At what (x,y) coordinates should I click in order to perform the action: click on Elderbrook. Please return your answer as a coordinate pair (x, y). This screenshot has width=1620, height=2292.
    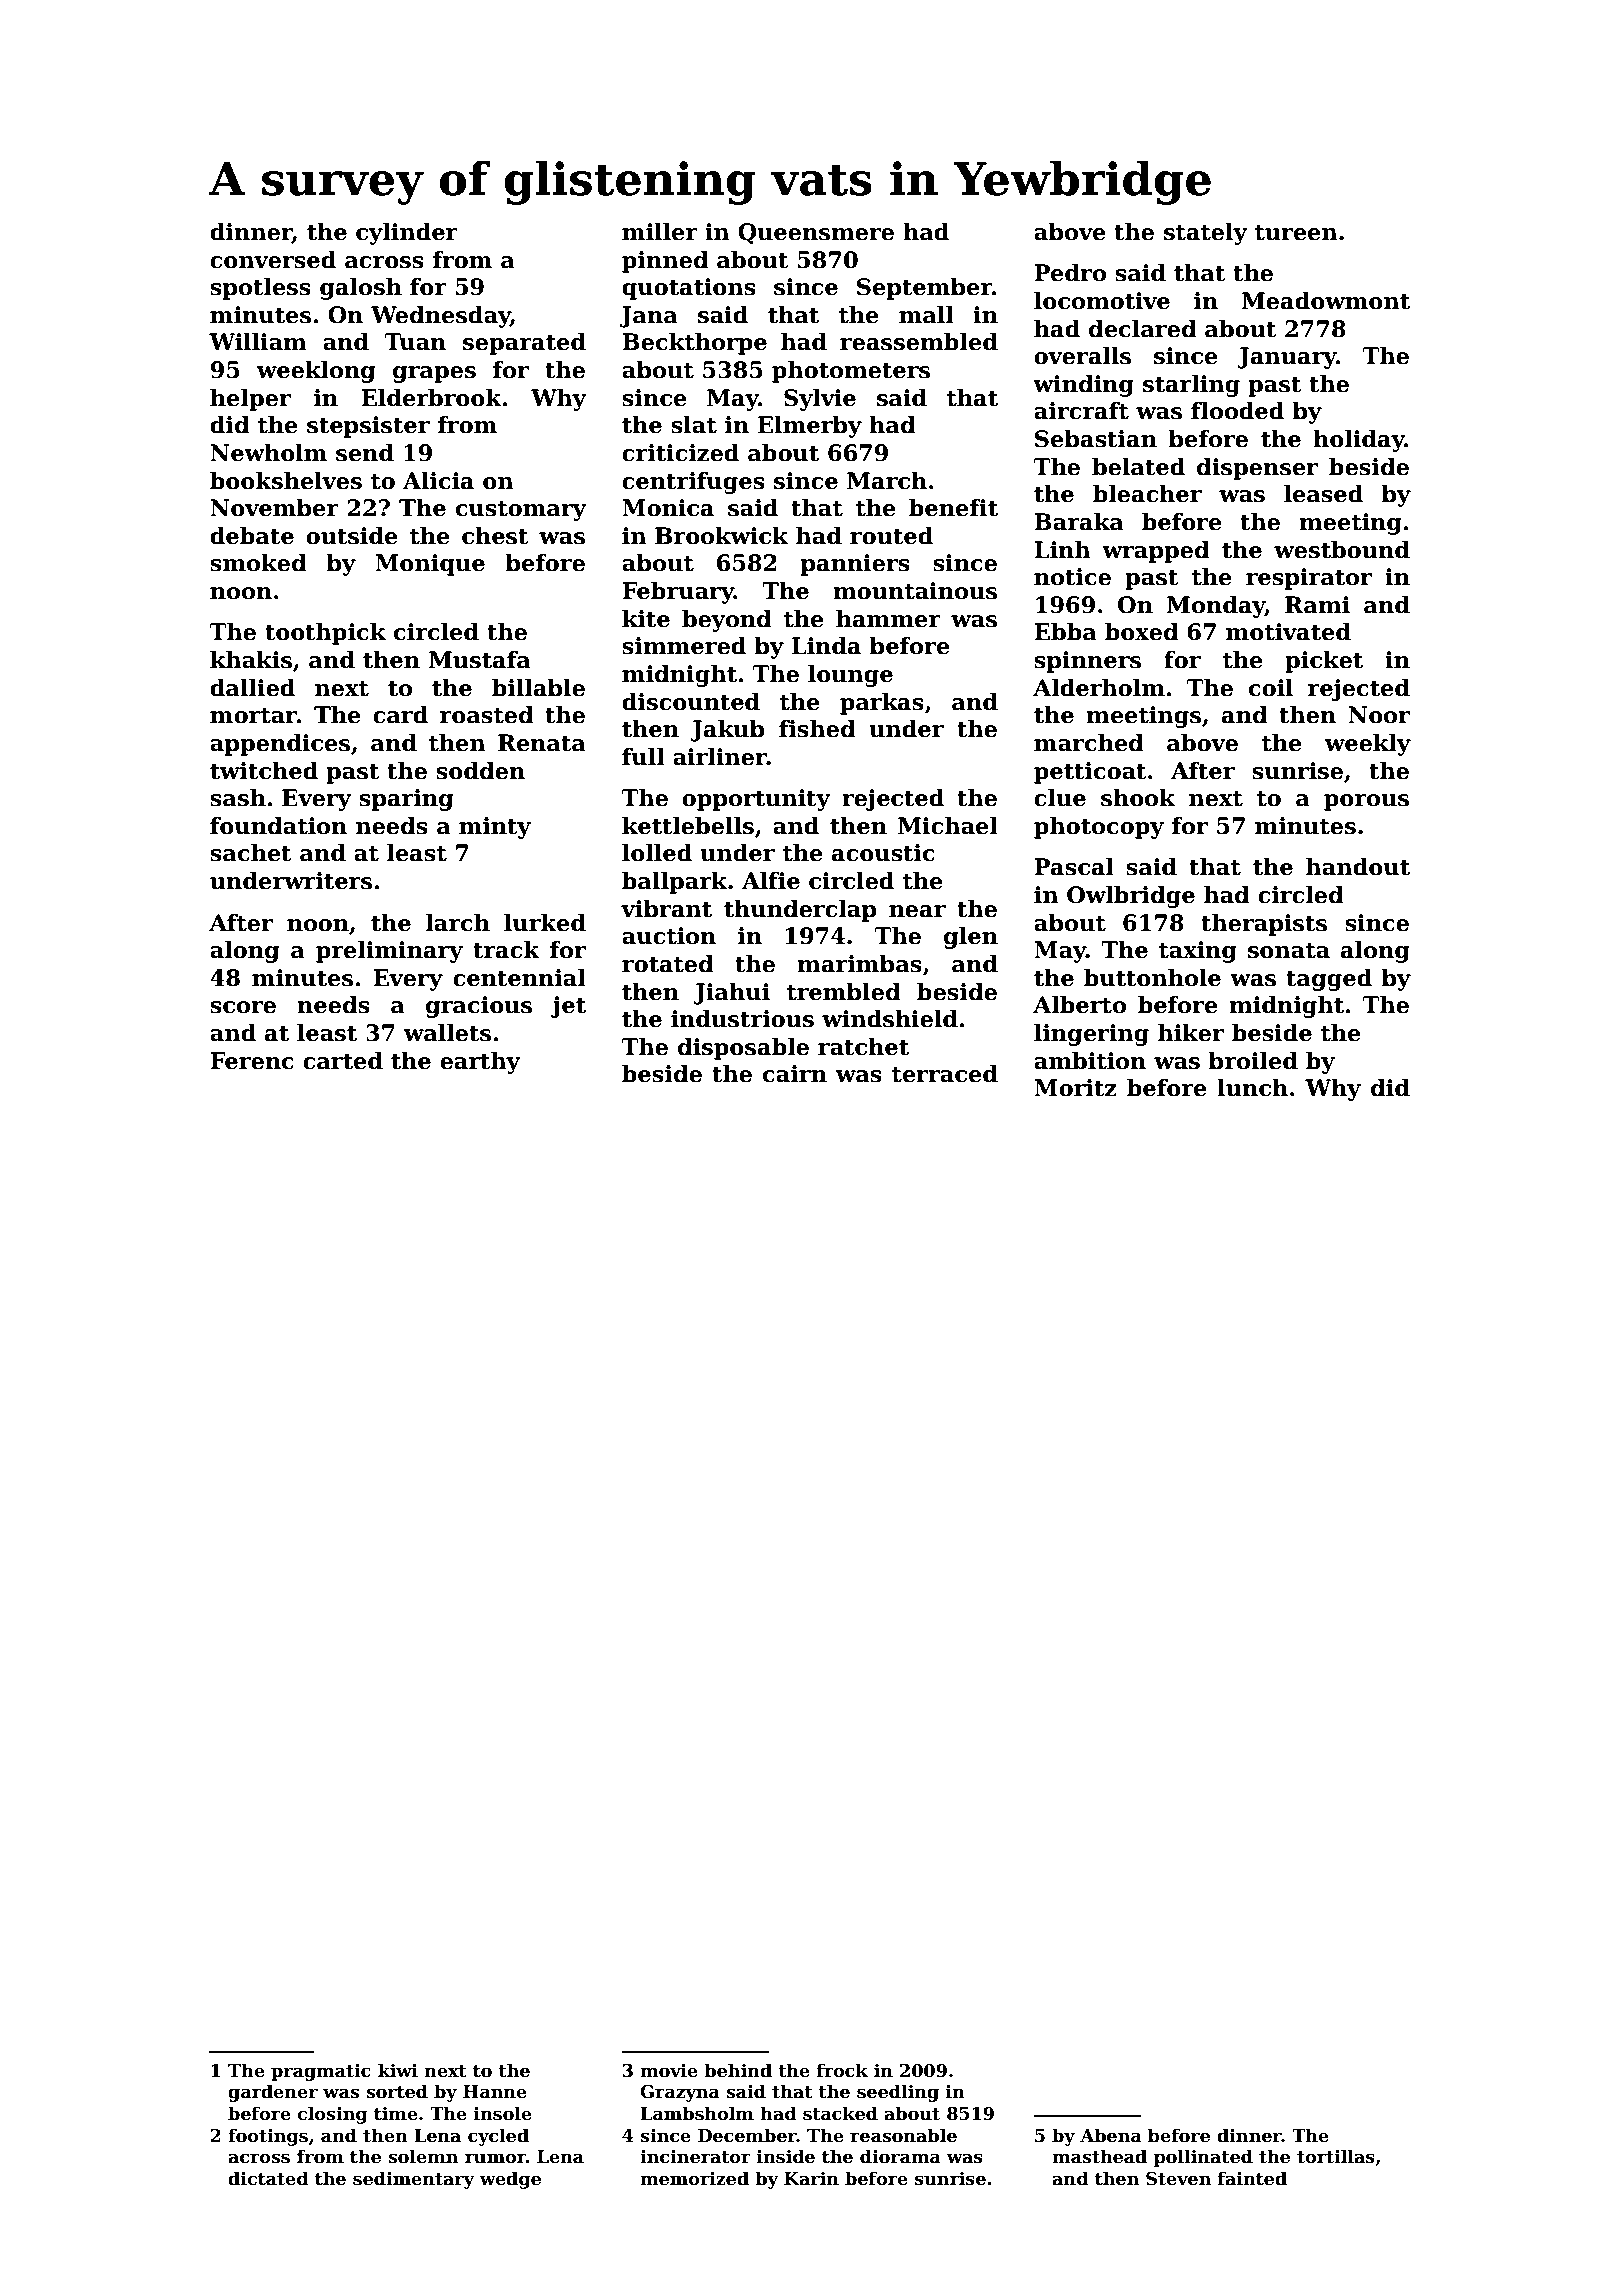
    Looking at the image, I should click on (431, 398).
